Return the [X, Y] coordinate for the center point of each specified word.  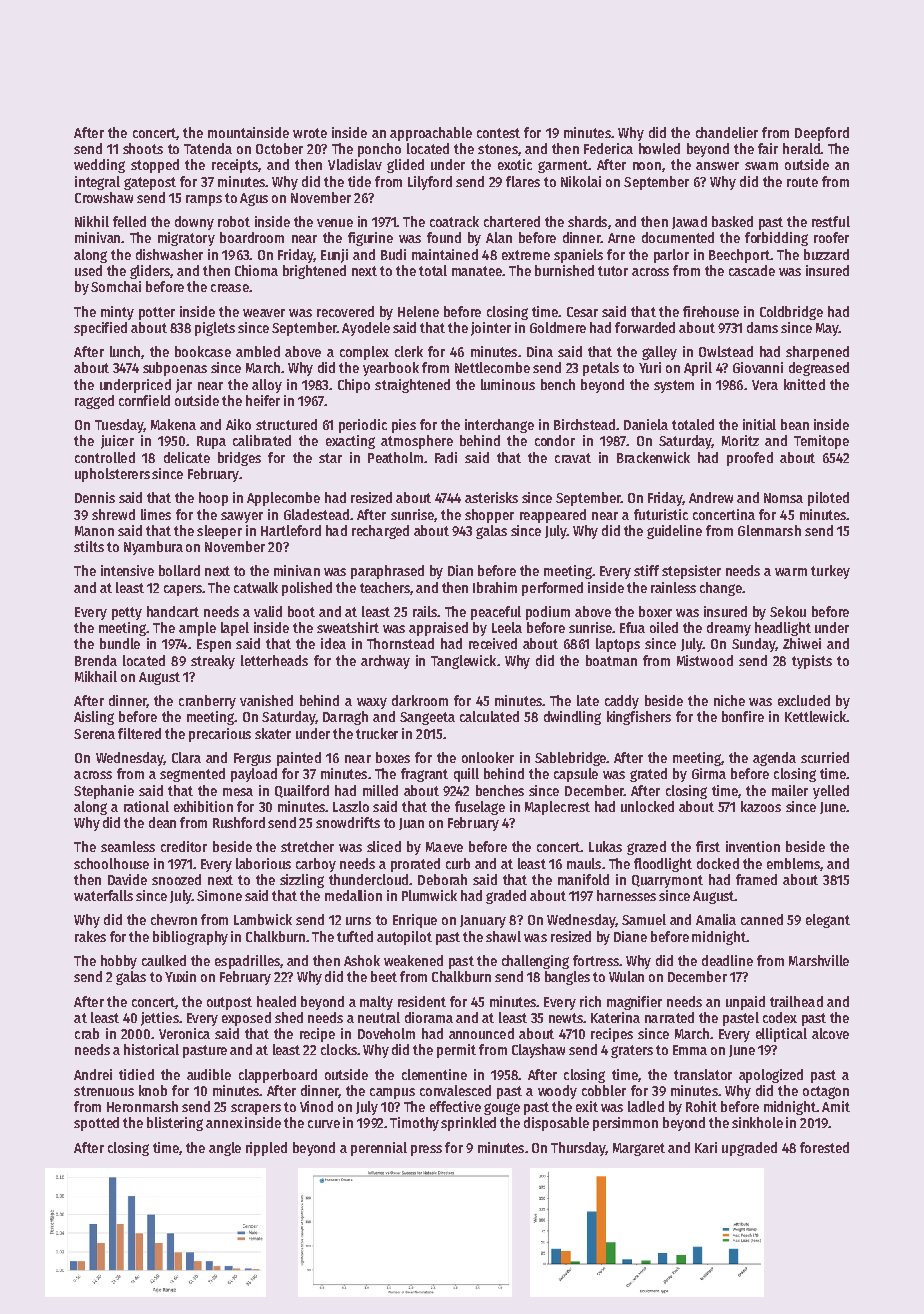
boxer [655, 611]
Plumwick [429, 895]
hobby [119, 962]
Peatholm [395, 457]
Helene [418, 311]
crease [230, 288]
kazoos [761, 806]
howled [659, 148]
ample [197, 629]
